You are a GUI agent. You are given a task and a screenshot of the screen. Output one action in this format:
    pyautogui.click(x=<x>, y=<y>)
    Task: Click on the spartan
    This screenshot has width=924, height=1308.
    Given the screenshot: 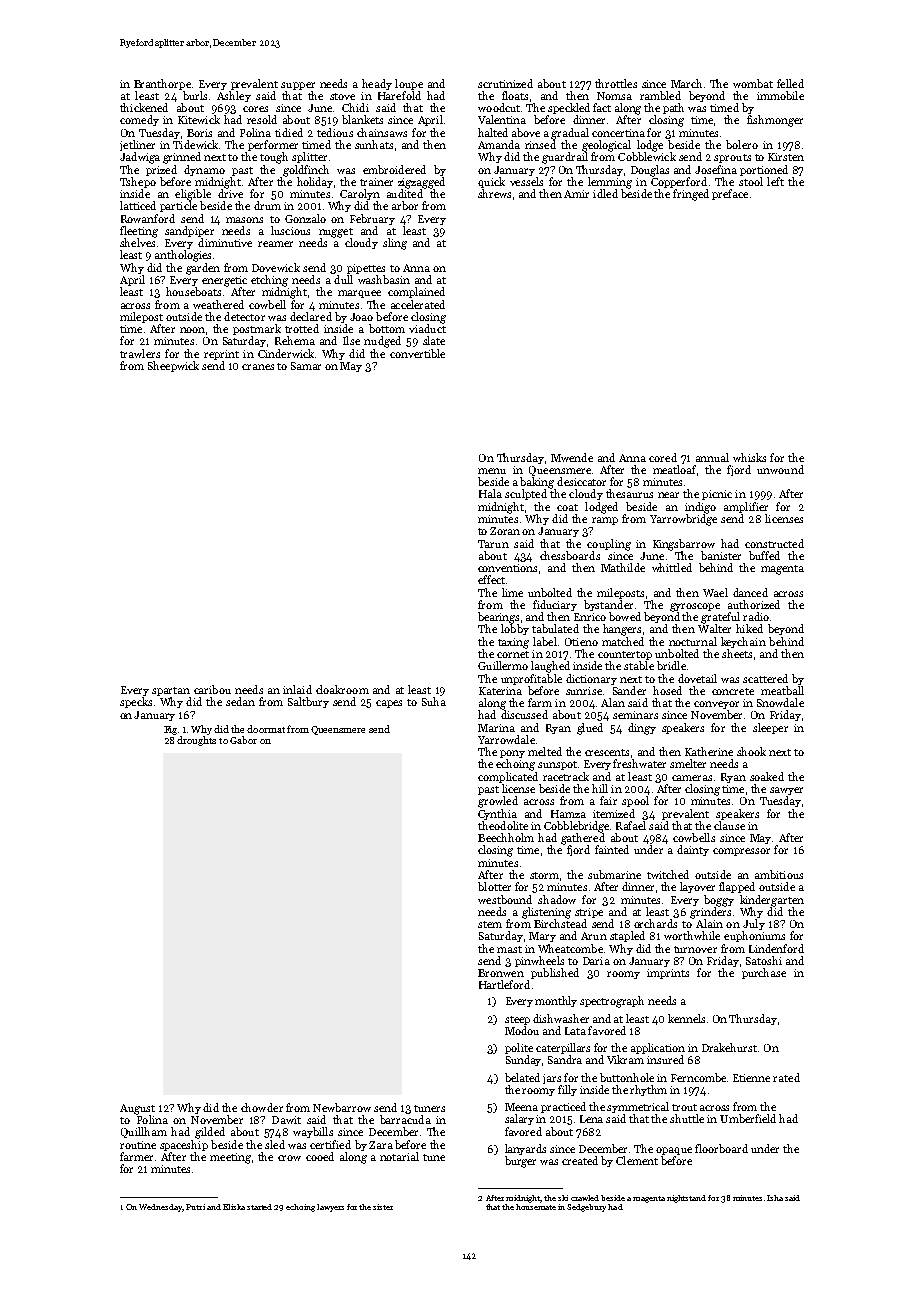 What is the action you would take?
    pyautogui.click(x=171, y=691)
